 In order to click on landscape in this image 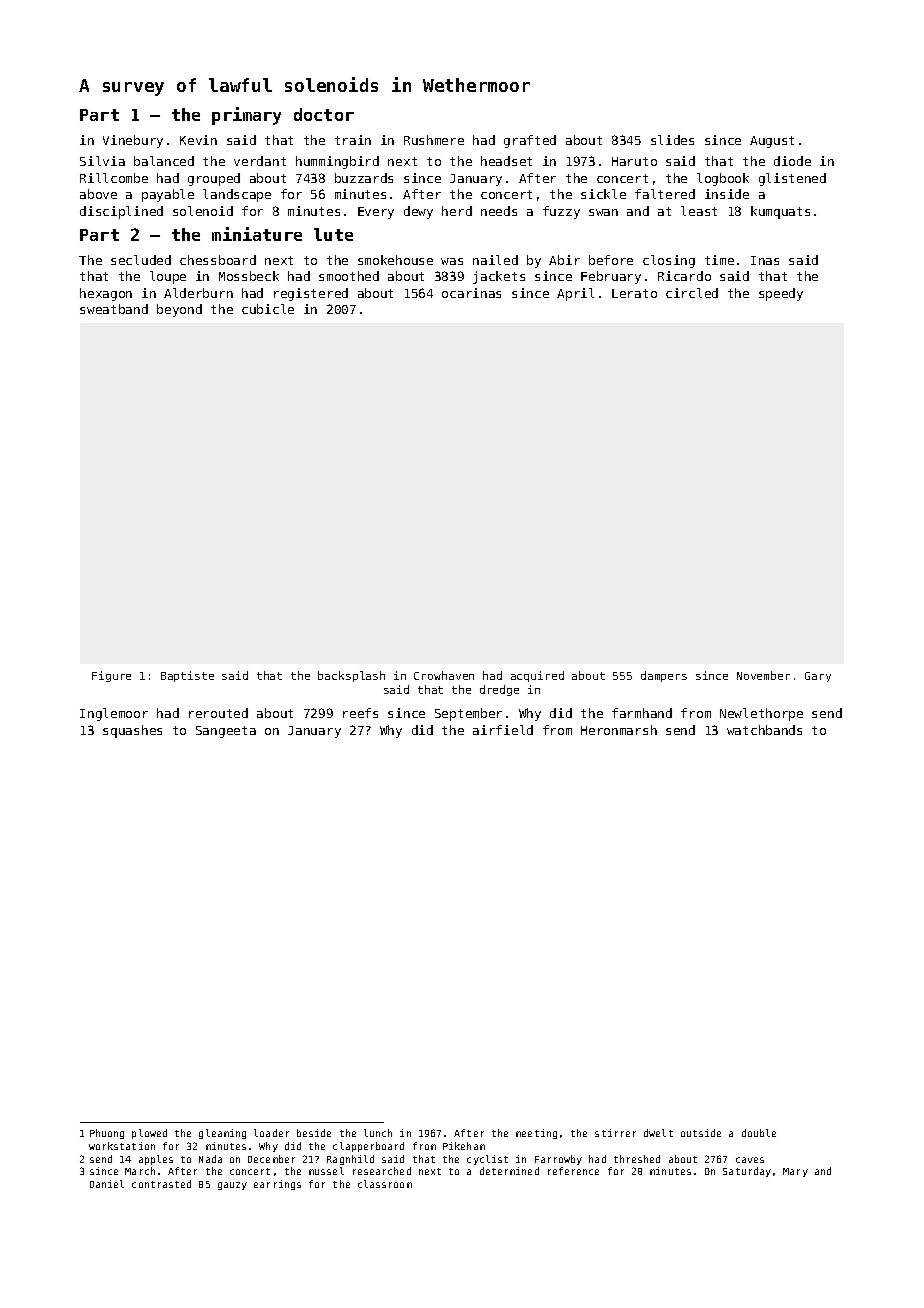, I will do `click(237, 195)`.
